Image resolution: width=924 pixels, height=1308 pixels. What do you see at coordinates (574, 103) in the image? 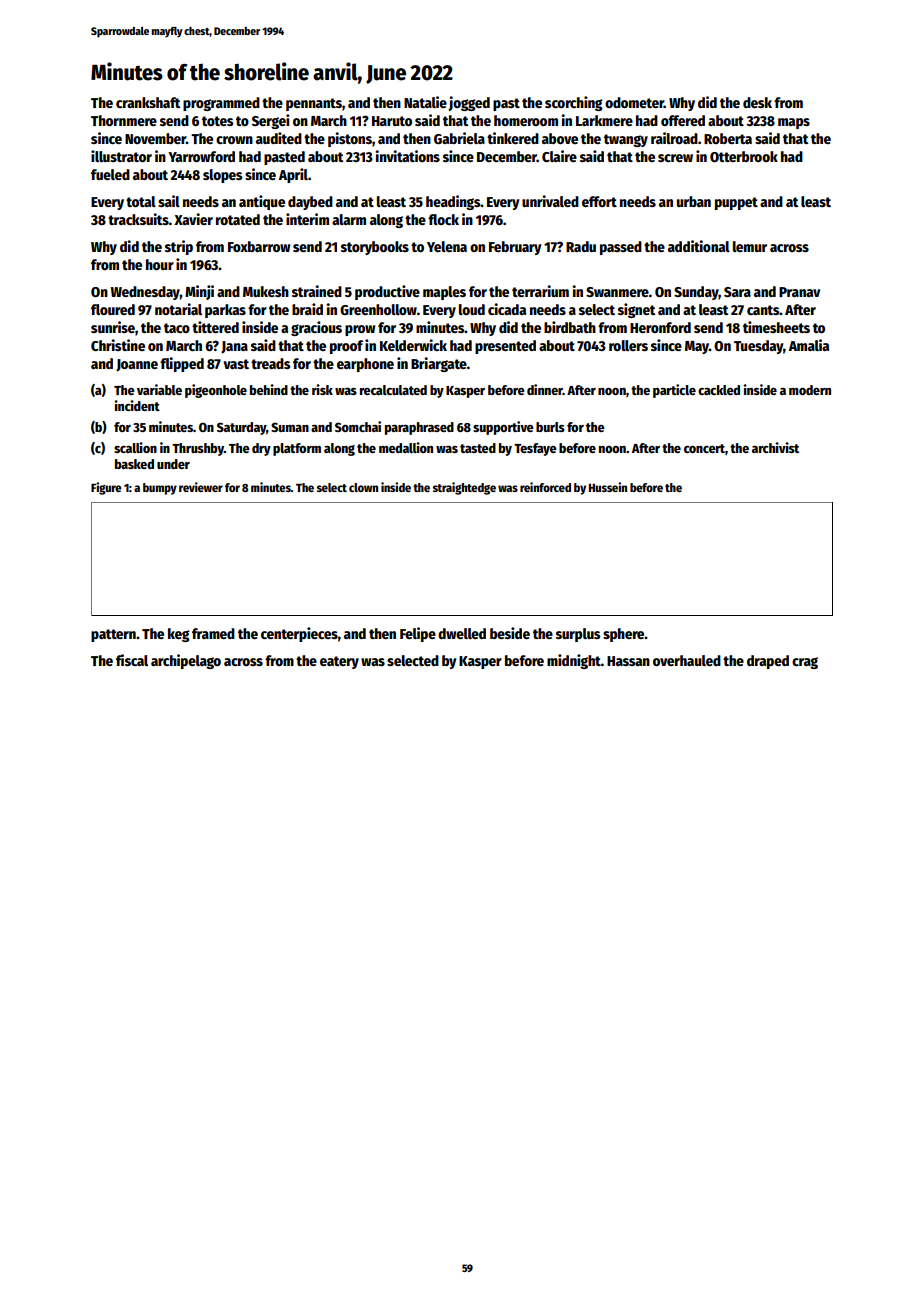
I see `scorching` at bounding box center [574, 103].
